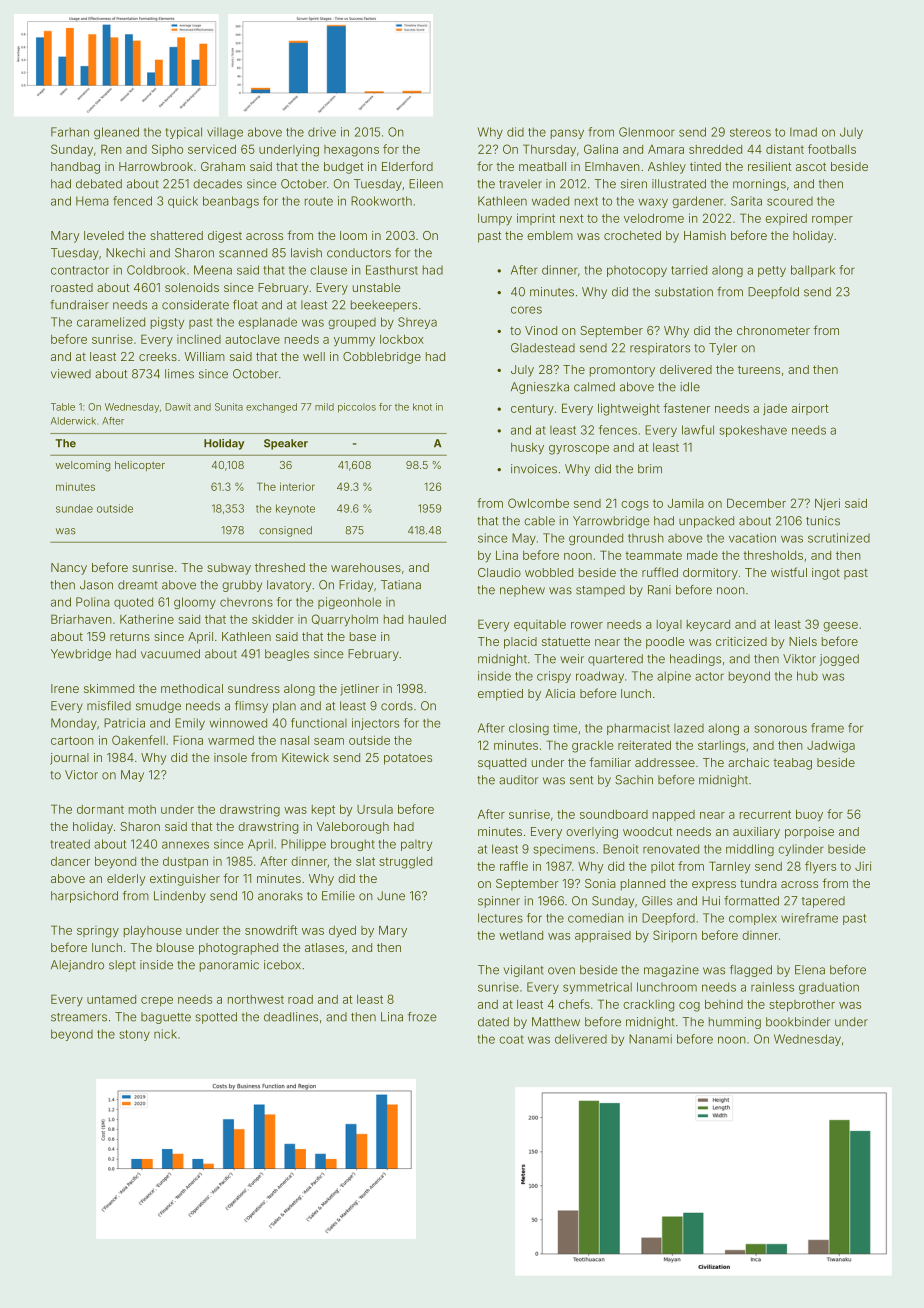  I want to click on playhouse, so click(153, 932).
